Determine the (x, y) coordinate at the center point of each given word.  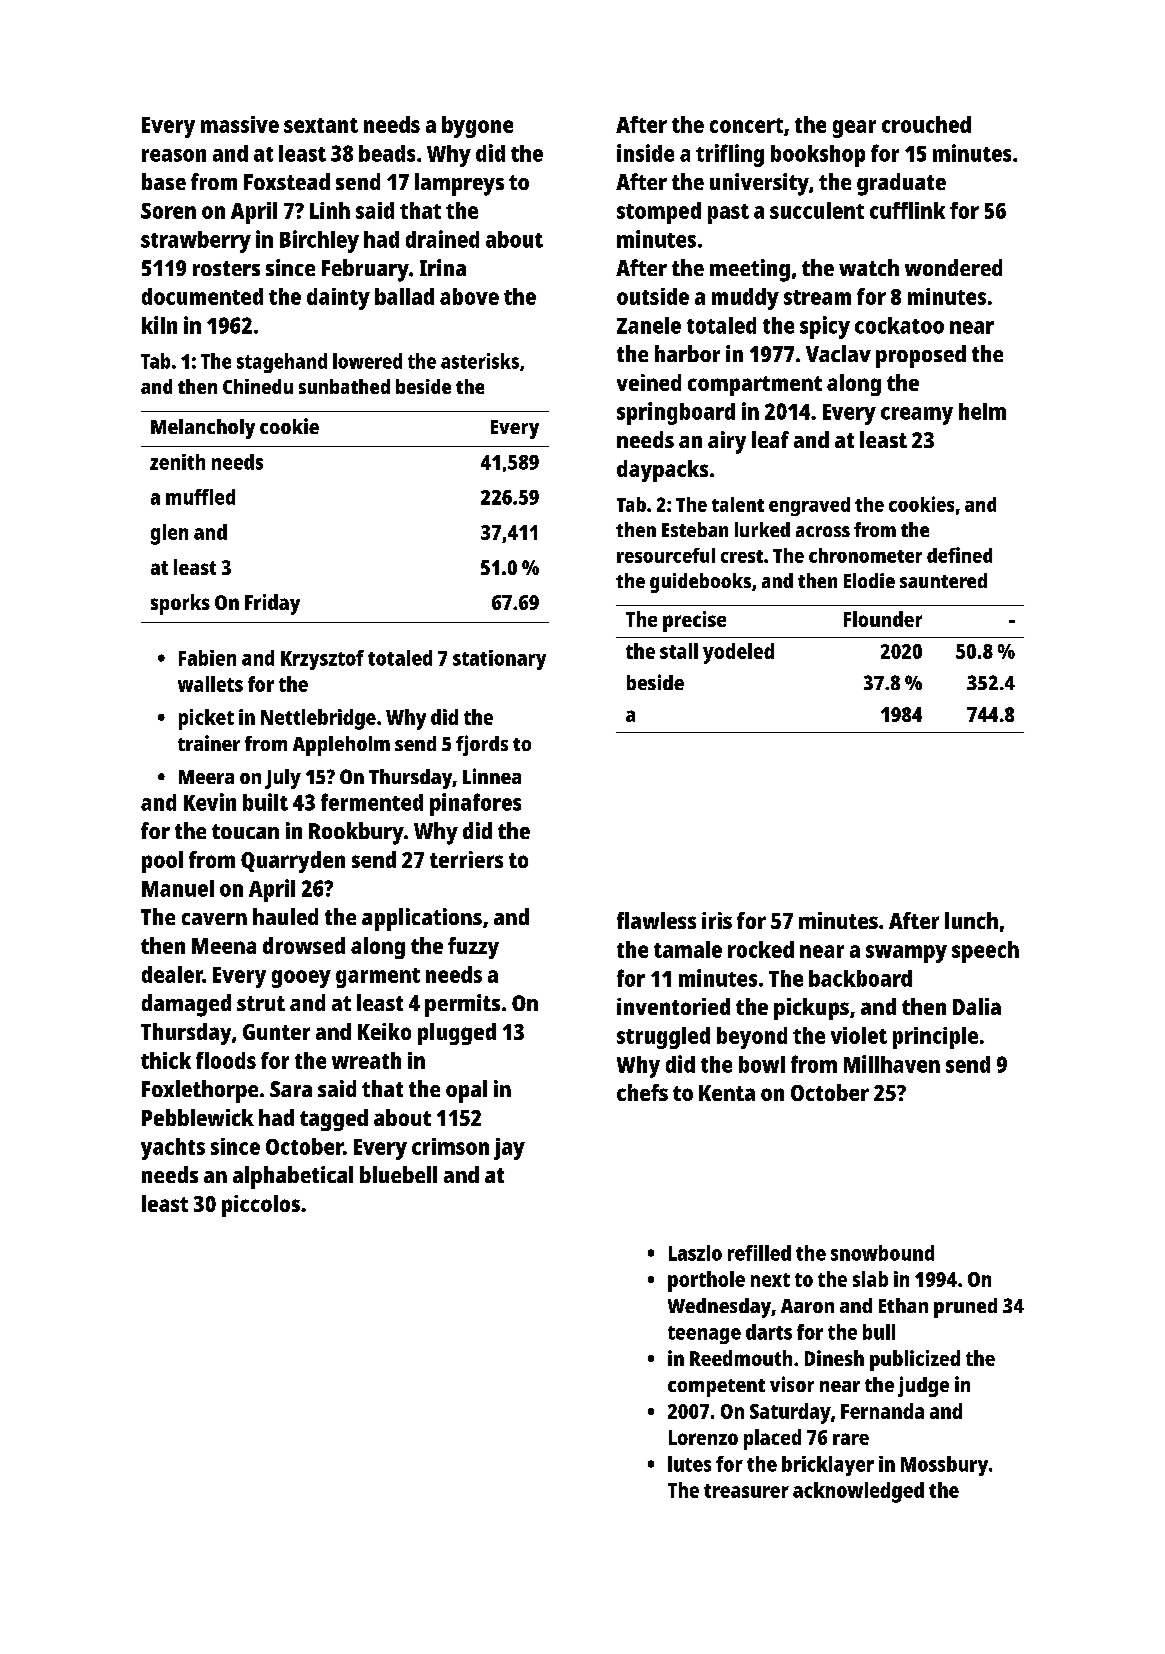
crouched (926, 124)
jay (509, 1149)
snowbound (882, 1253)
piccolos (261, 1206)
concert (746, 125)
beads (387, 153)
